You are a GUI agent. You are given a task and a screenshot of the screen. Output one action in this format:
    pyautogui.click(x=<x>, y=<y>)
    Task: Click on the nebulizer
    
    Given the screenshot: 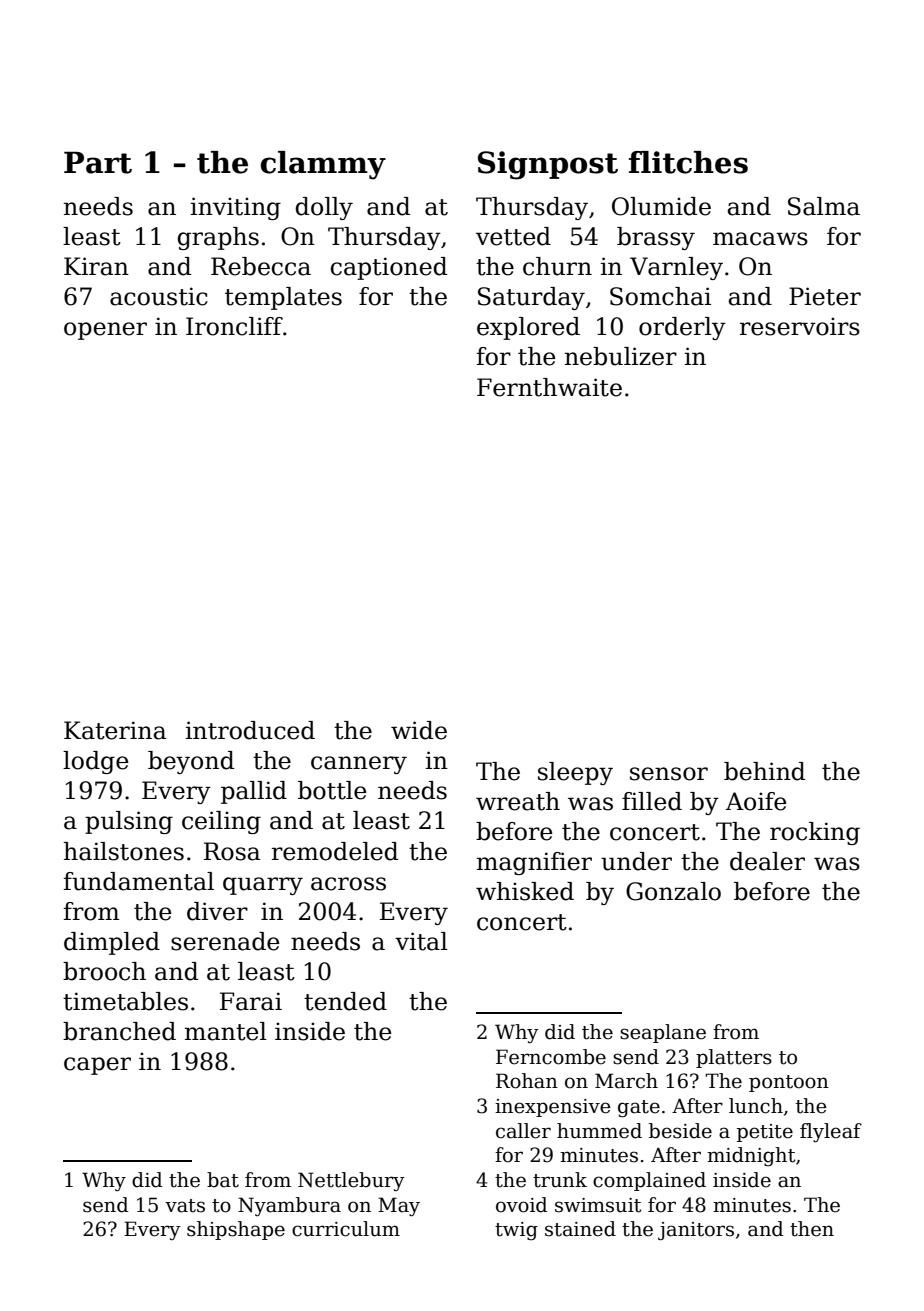 What is the action you would take?
    pyautogui.click(x=621, y=356)
